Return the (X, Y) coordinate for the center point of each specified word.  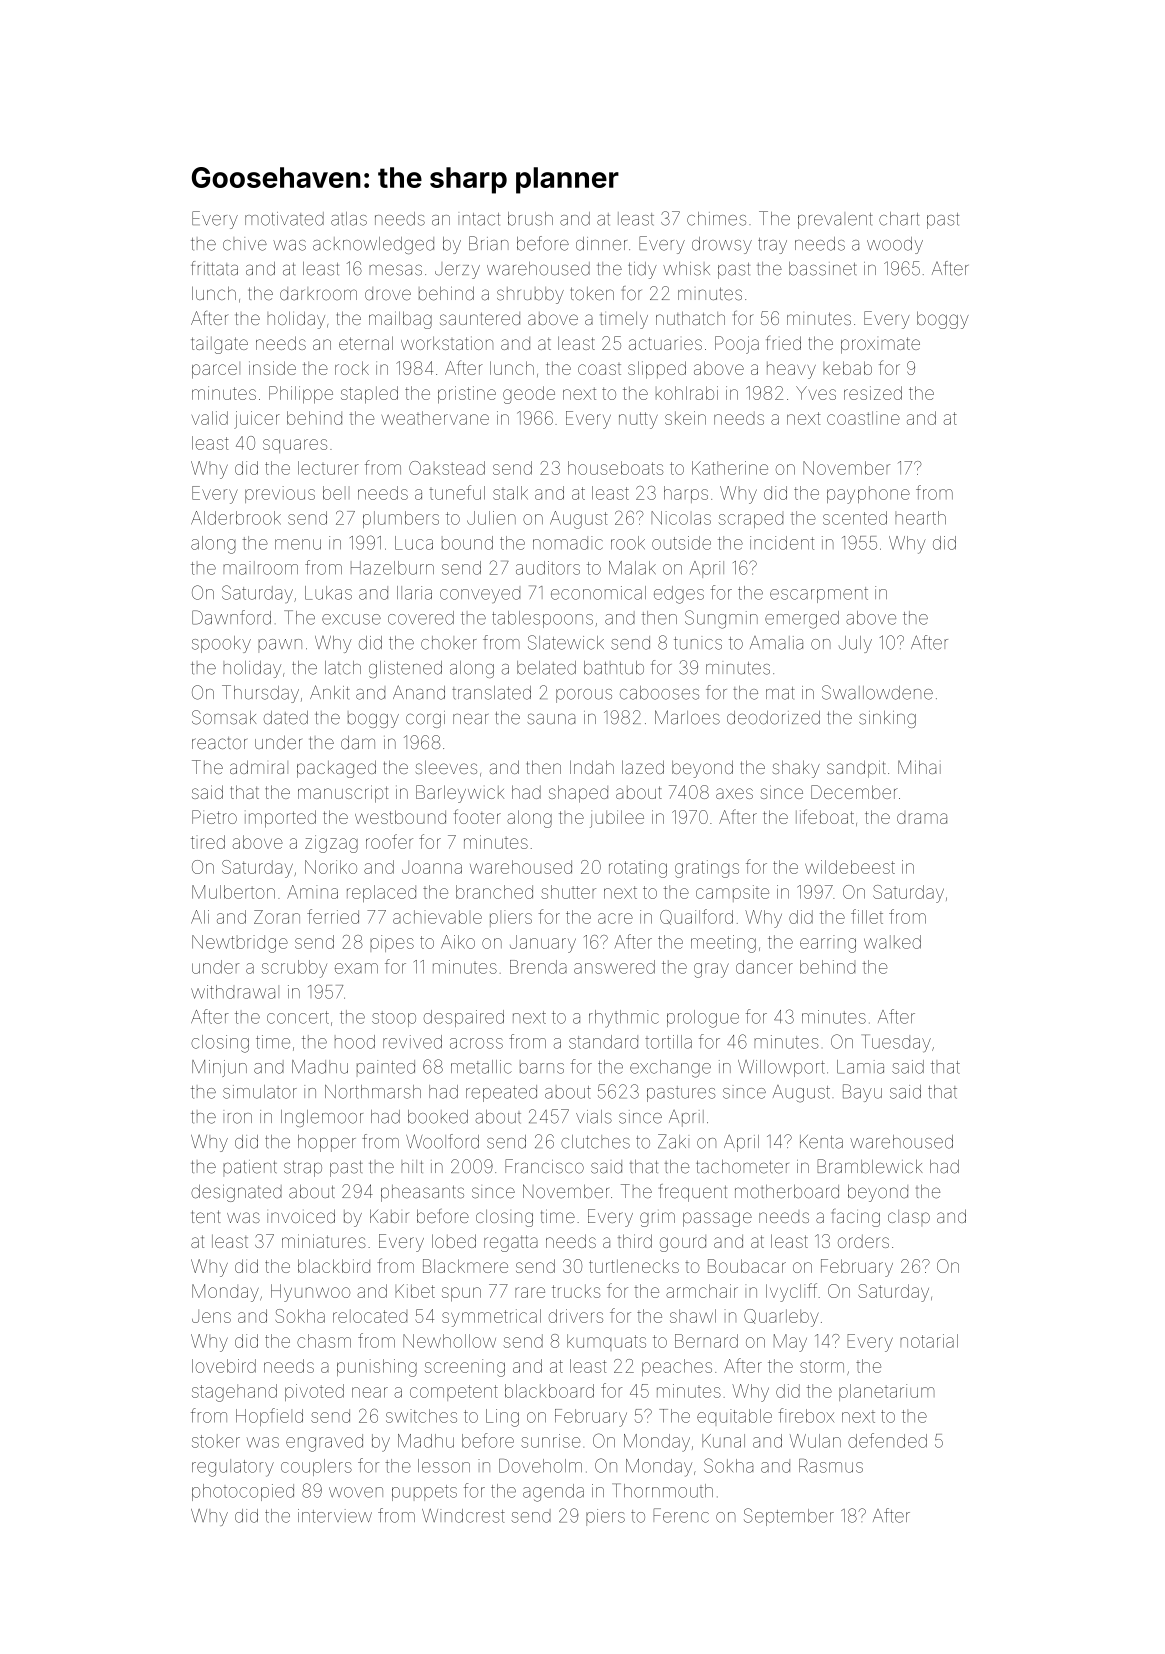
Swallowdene (877, 692)
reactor (220, 743)
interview (335, 1516)
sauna (551, 719)
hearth (920, 518)
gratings (707, 869)
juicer (257, 420)
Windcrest (463, 1516)
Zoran (277, 917)
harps (686, 494)
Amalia (776, 643)
